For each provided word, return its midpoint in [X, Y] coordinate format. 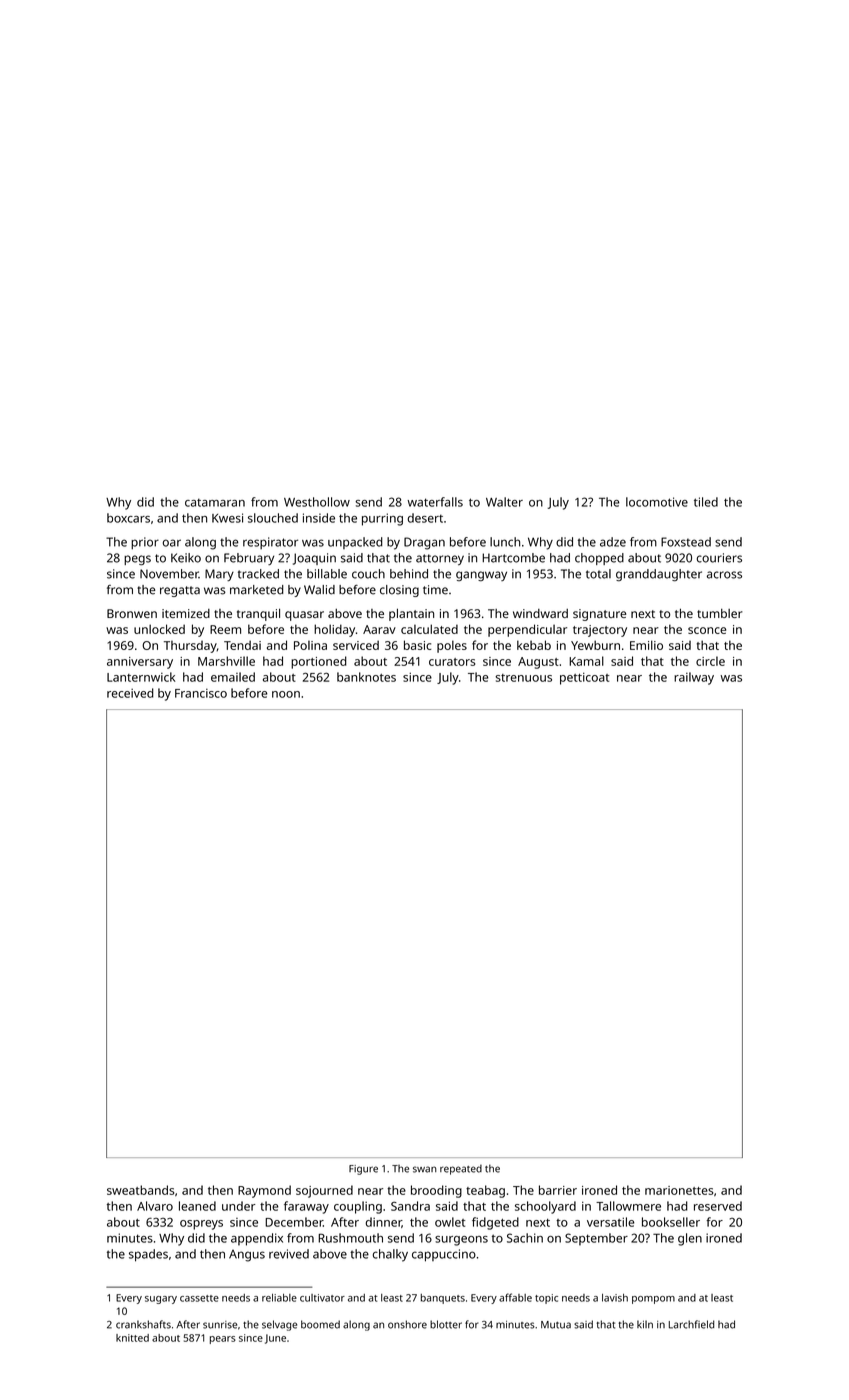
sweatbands [140, 1190]
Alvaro [155, 1206]
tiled [706, 502]
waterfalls [435, 502]
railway [694, 678]
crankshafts [143, 1324]
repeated [461, 1170]
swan [425, 1169]
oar [172, 543]
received [130, 693]
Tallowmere [628, 1206]
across [724, 575]
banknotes [366, 677]
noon [286, 694]
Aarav [379, 629]
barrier [558, 1190]
